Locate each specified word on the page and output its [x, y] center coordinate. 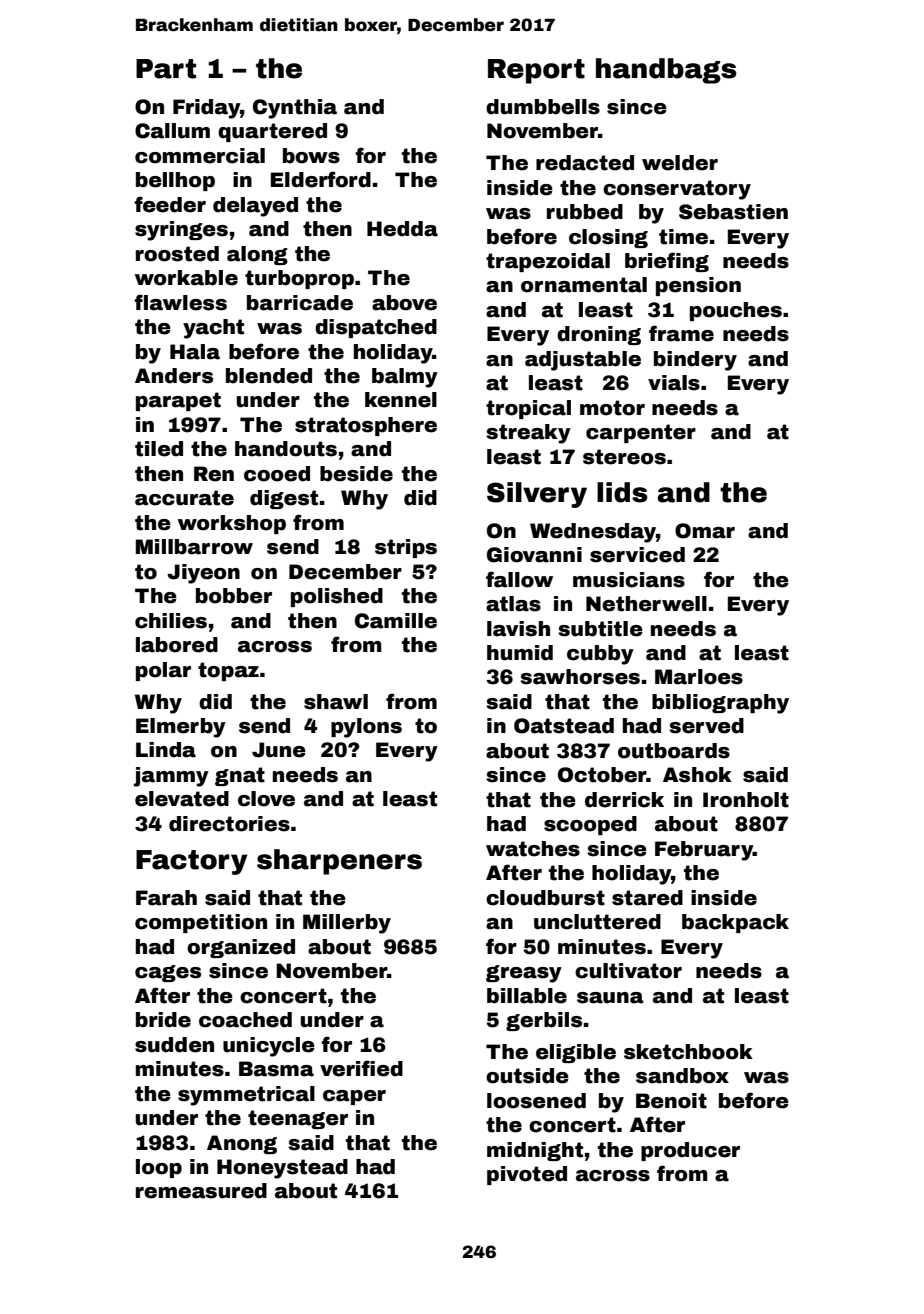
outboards [674, 751]
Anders [174, 376]
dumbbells [543, 107]
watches [533, 849]
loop [159, 1168]
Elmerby [181, 728]
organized [241, 948]
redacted [585, 163]
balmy [405, 378]
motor [612, 408]
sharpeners [339, 862]
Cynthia [295, 109]
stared [647, 898]
